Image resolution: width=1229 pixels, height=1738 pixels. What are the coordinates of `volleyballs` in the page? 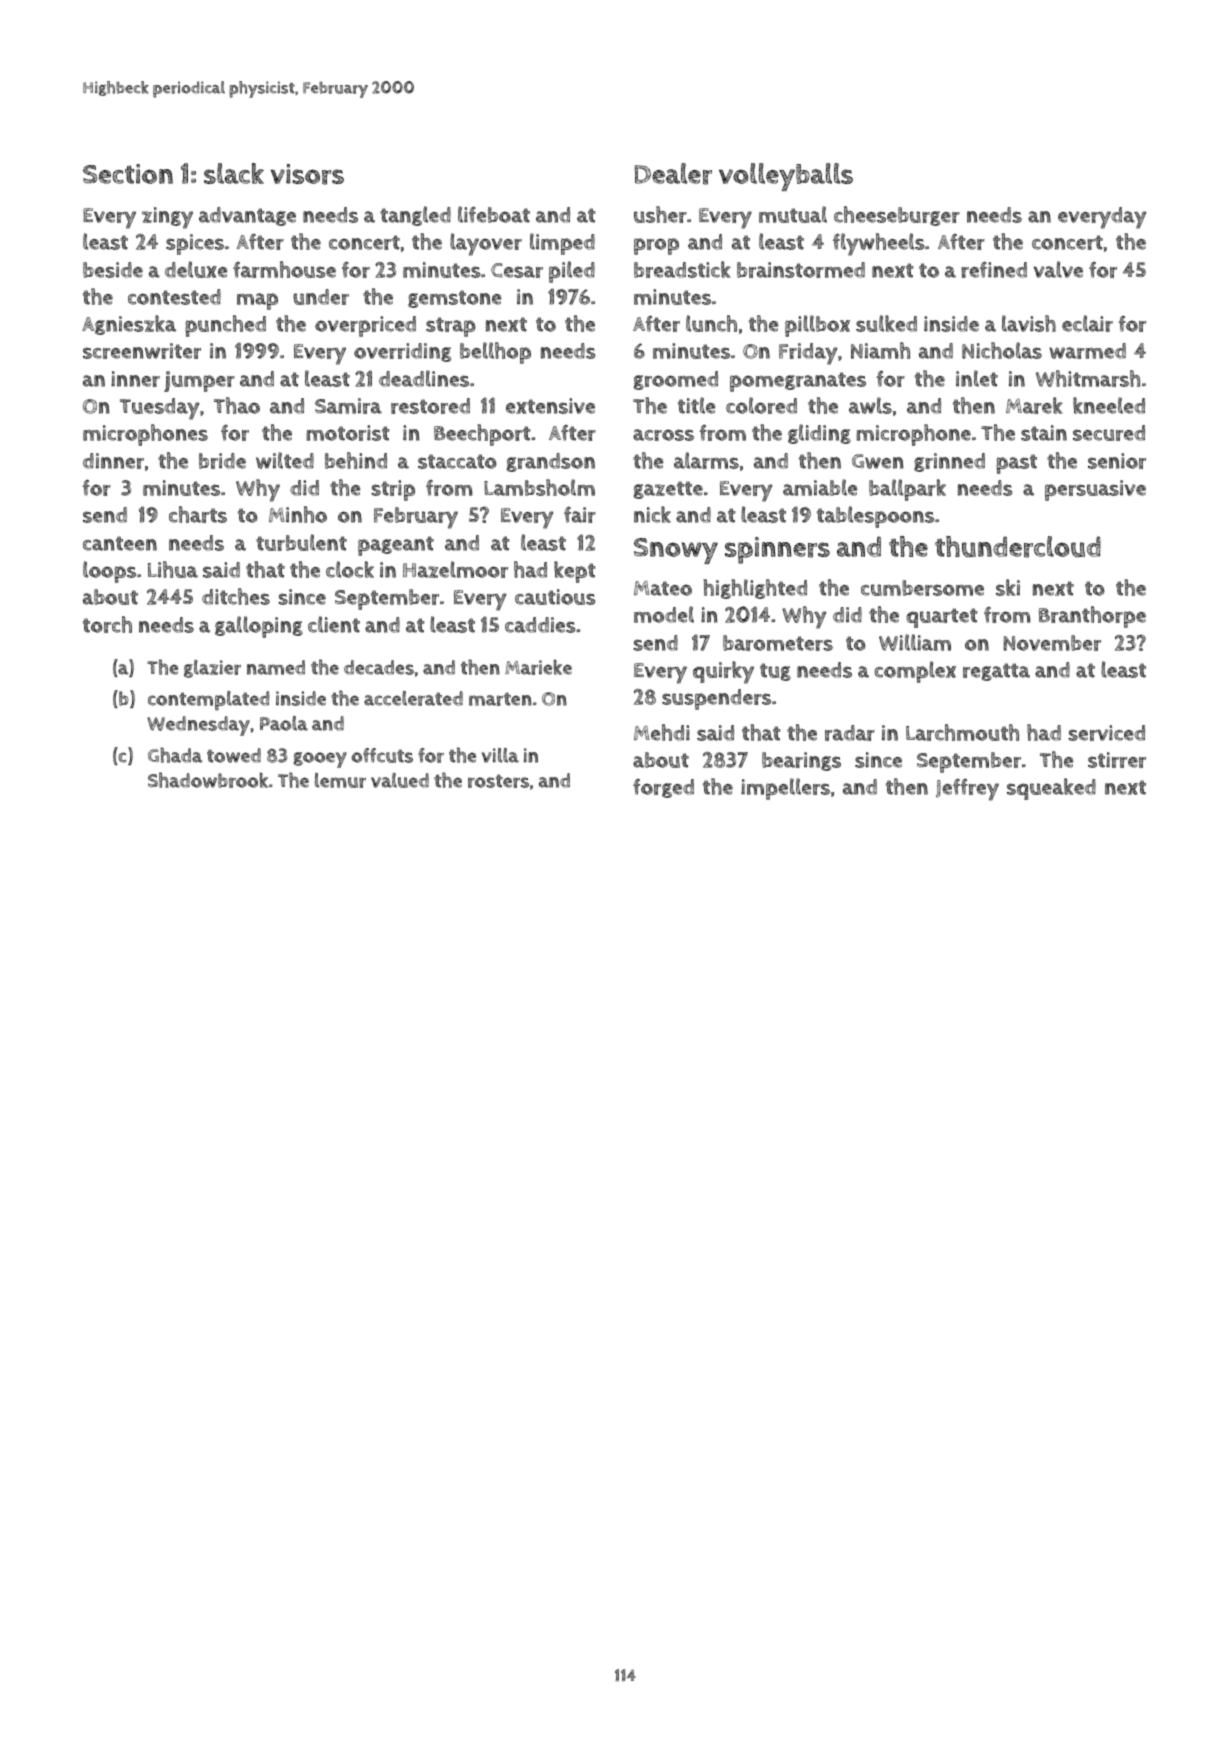 It's located at (786, 177).
